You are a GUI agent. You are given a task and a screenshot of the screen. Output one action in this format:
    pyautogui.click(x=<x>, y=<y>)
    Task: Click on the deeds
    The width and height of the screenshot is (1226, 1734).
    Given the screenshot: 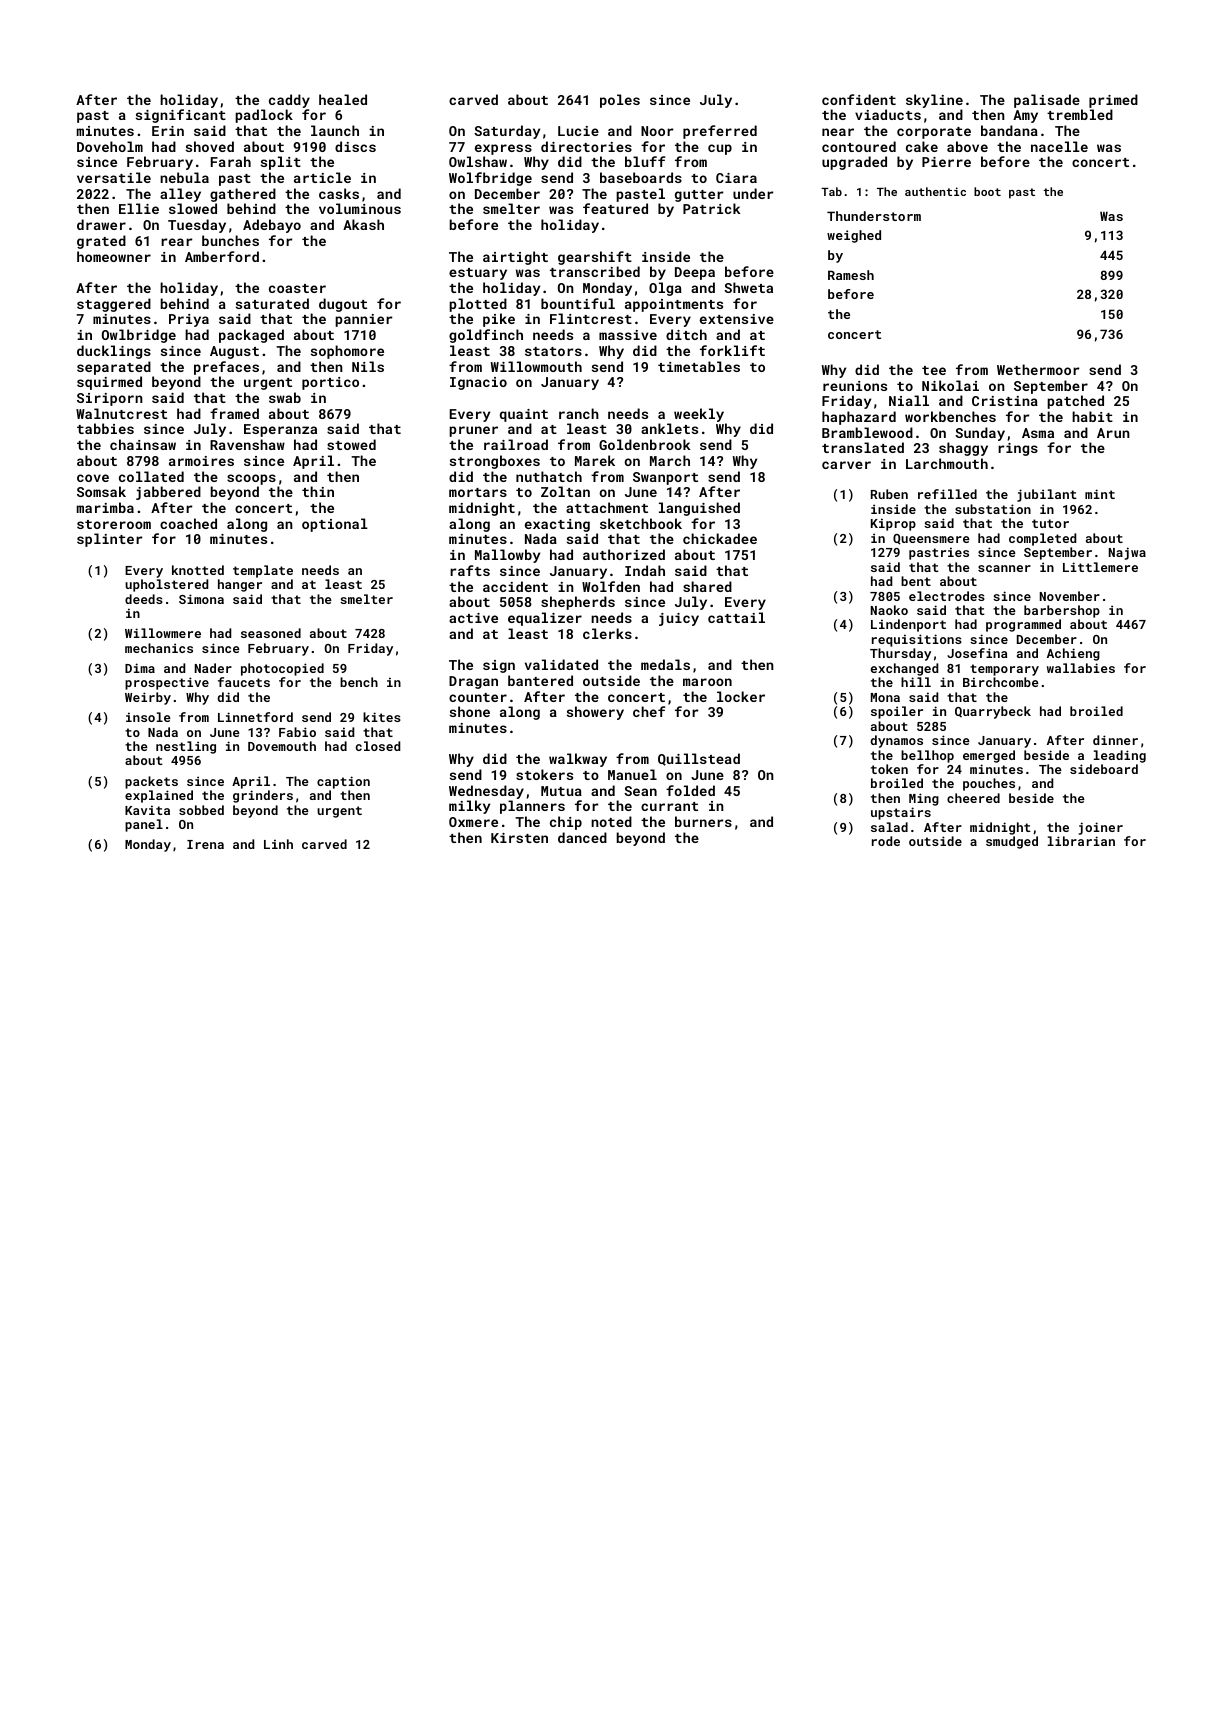 What is the action you would take?
    pyautogui.click(x=144, y=599)
